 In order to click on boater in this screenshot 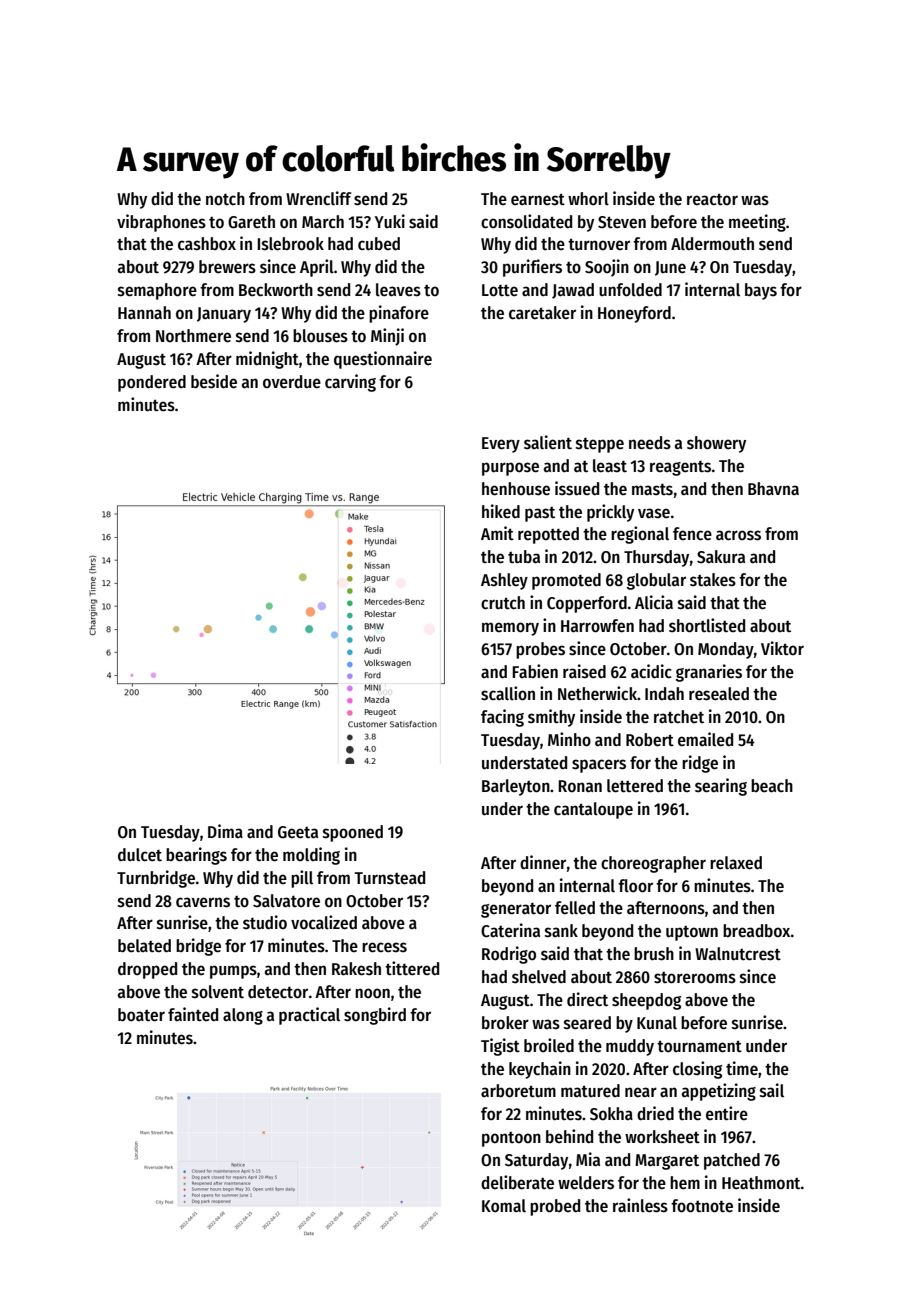, I will do `click(141, 1015)`.
